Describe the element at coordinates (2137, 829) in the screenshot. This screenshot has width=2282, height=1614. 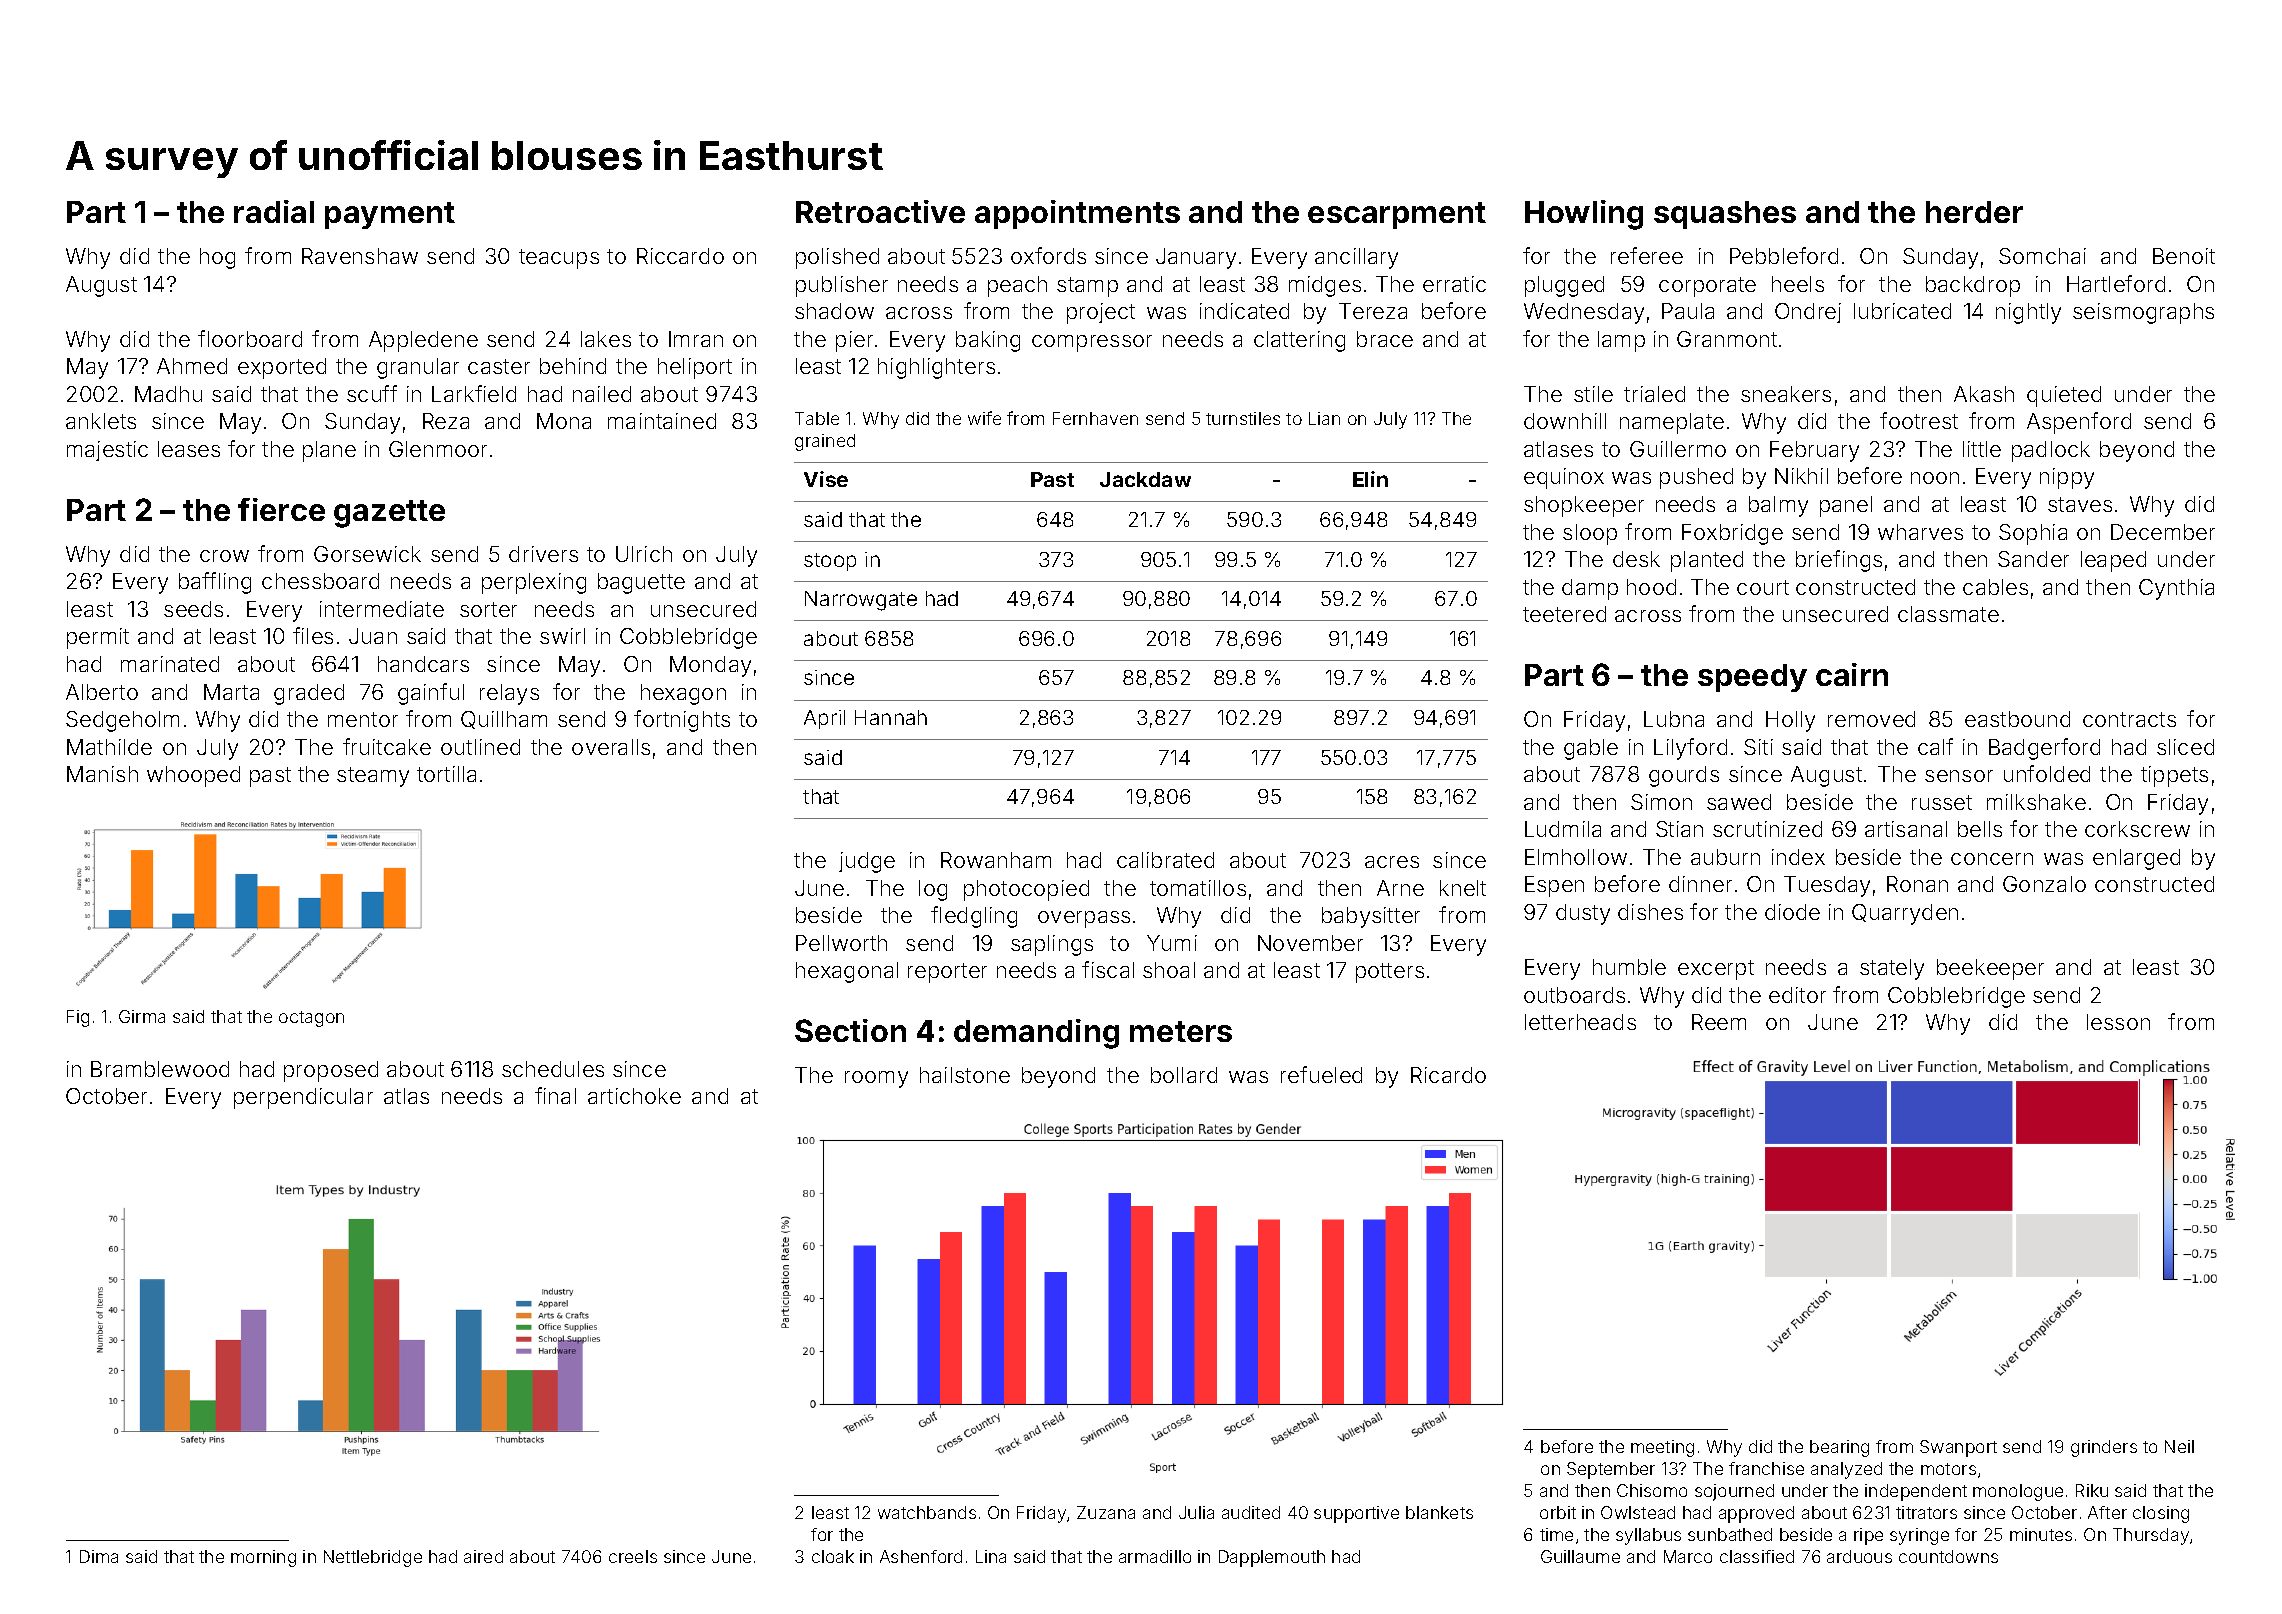
I see `corkscrew` at that location.
